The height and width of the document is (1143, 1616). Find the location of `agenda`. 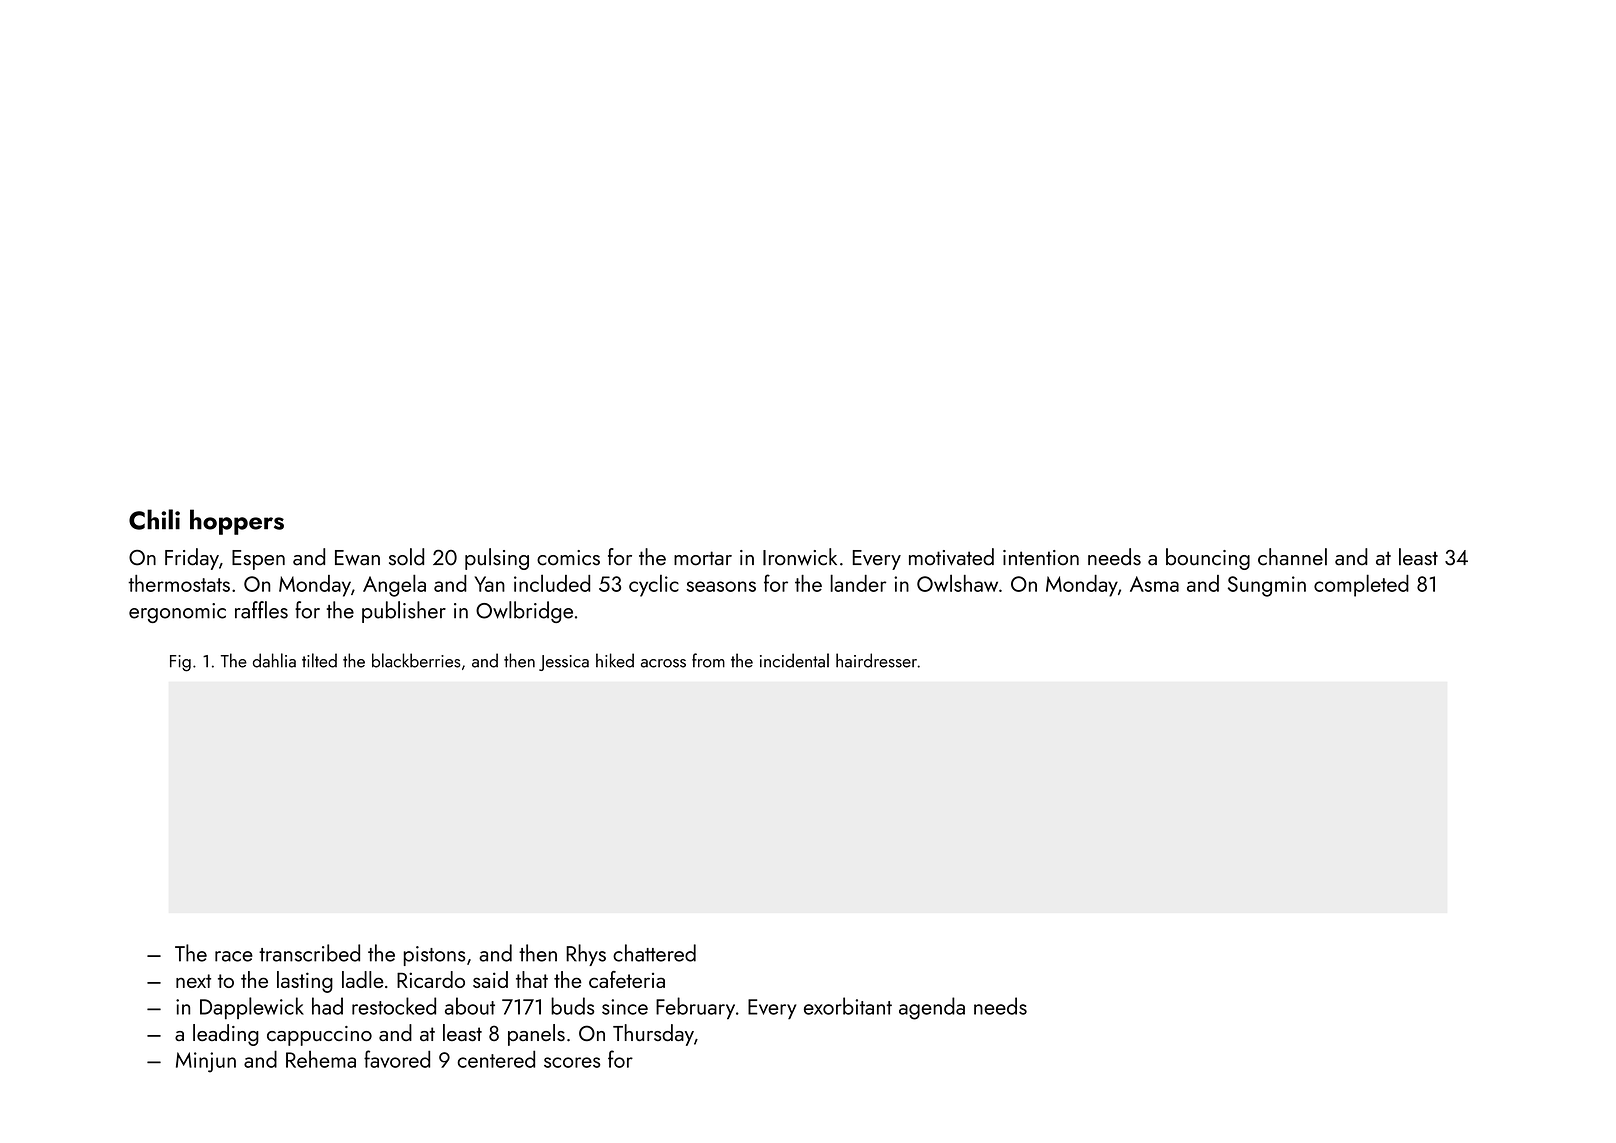

agenda is located at coordinates (932, 1008).
